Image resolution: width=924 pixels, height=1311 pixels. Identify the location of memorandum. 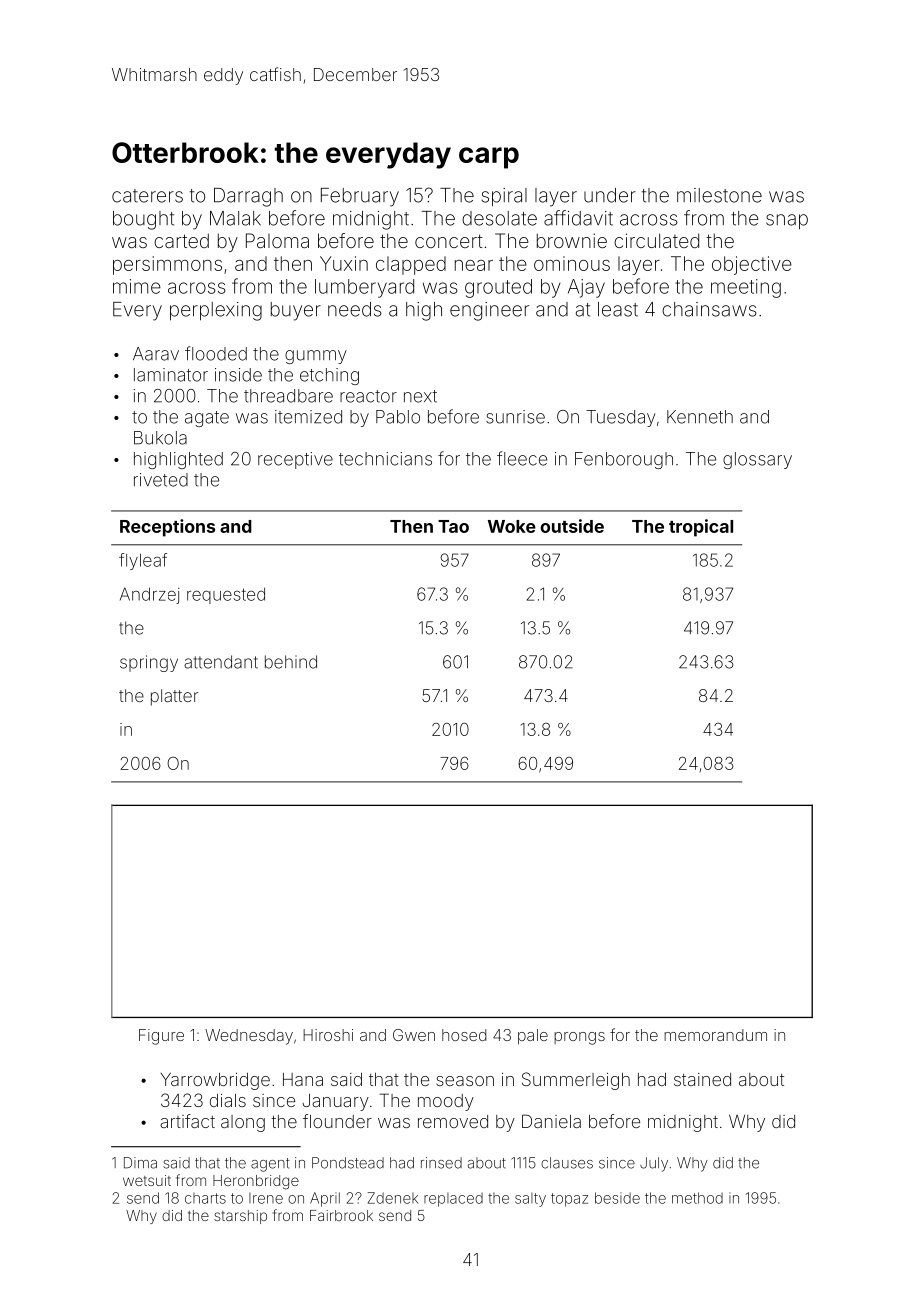
(715, 1035).
